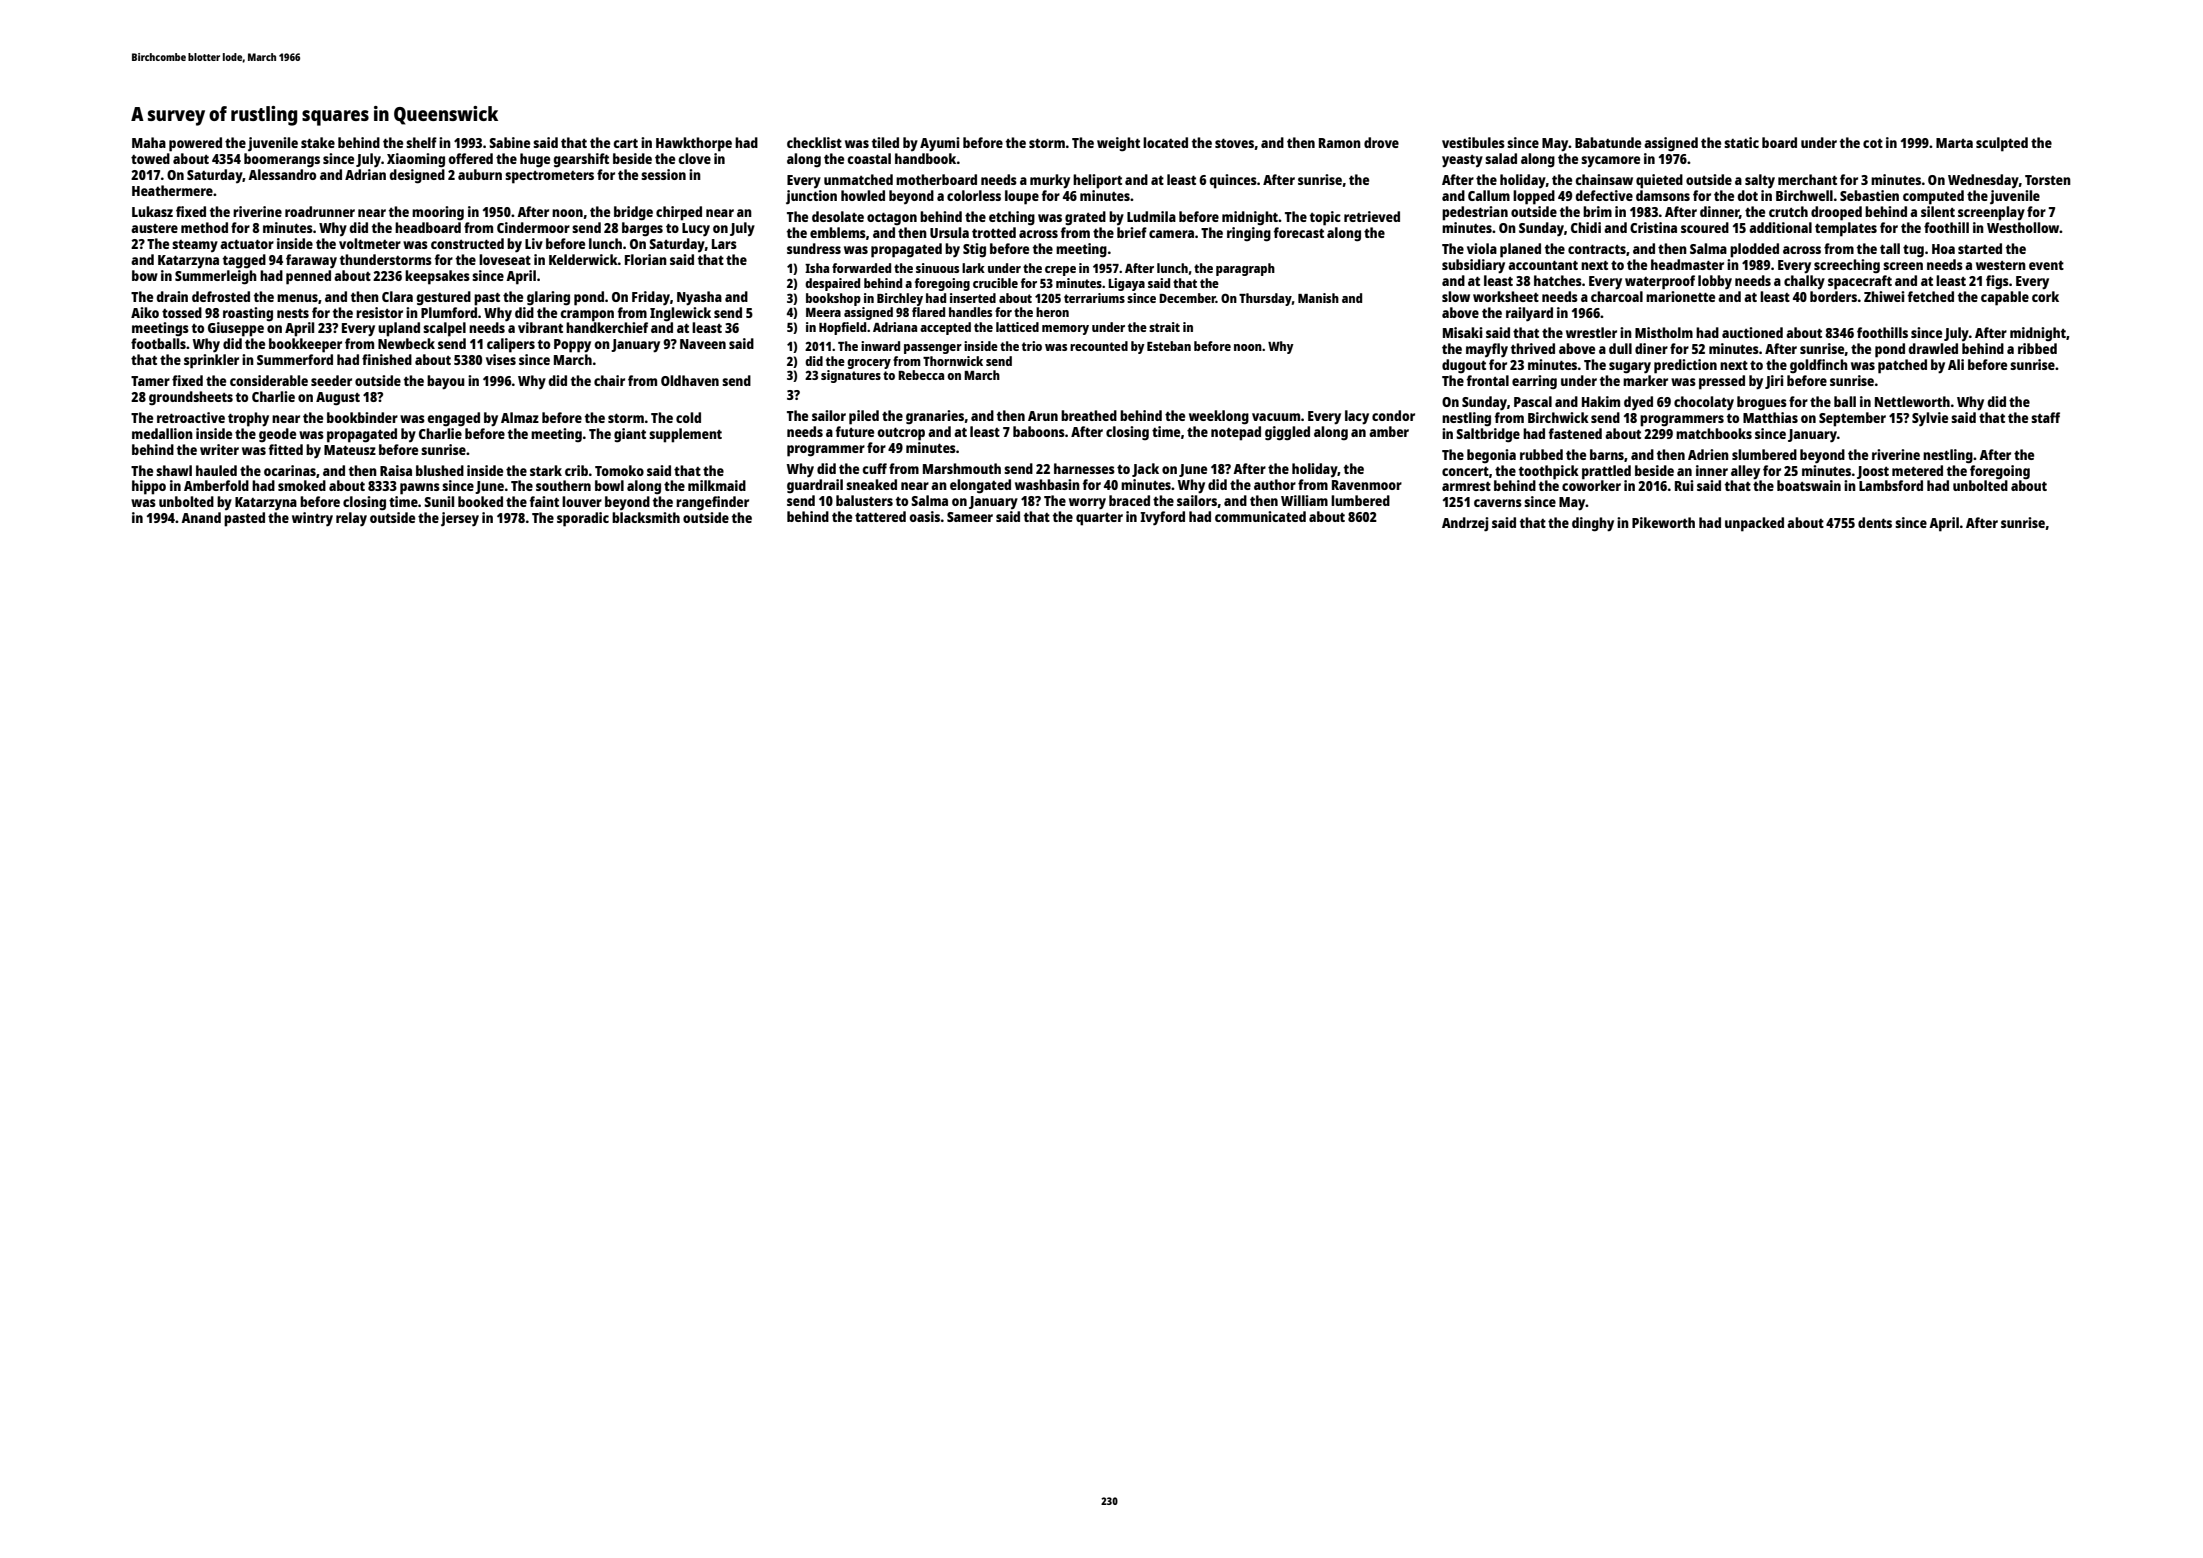 The width and height of the screenshot is (2203, 1558). What do you see at coordinates (1473, 266) in the screenshot?
I see `subsidiary` at bounding box center [1473, 266].
